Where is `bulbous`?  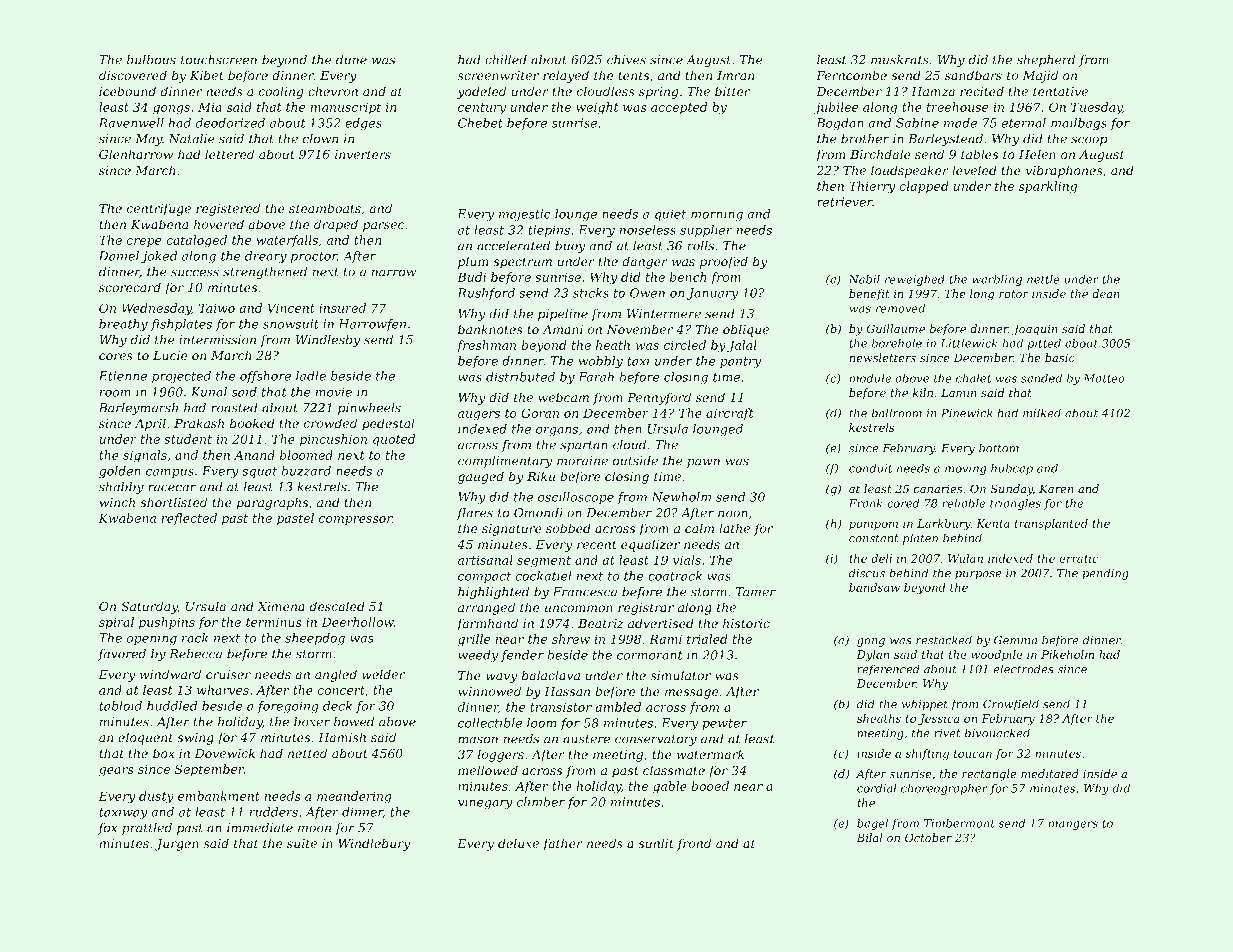
bulbous is located at coordinates (151, 60).
